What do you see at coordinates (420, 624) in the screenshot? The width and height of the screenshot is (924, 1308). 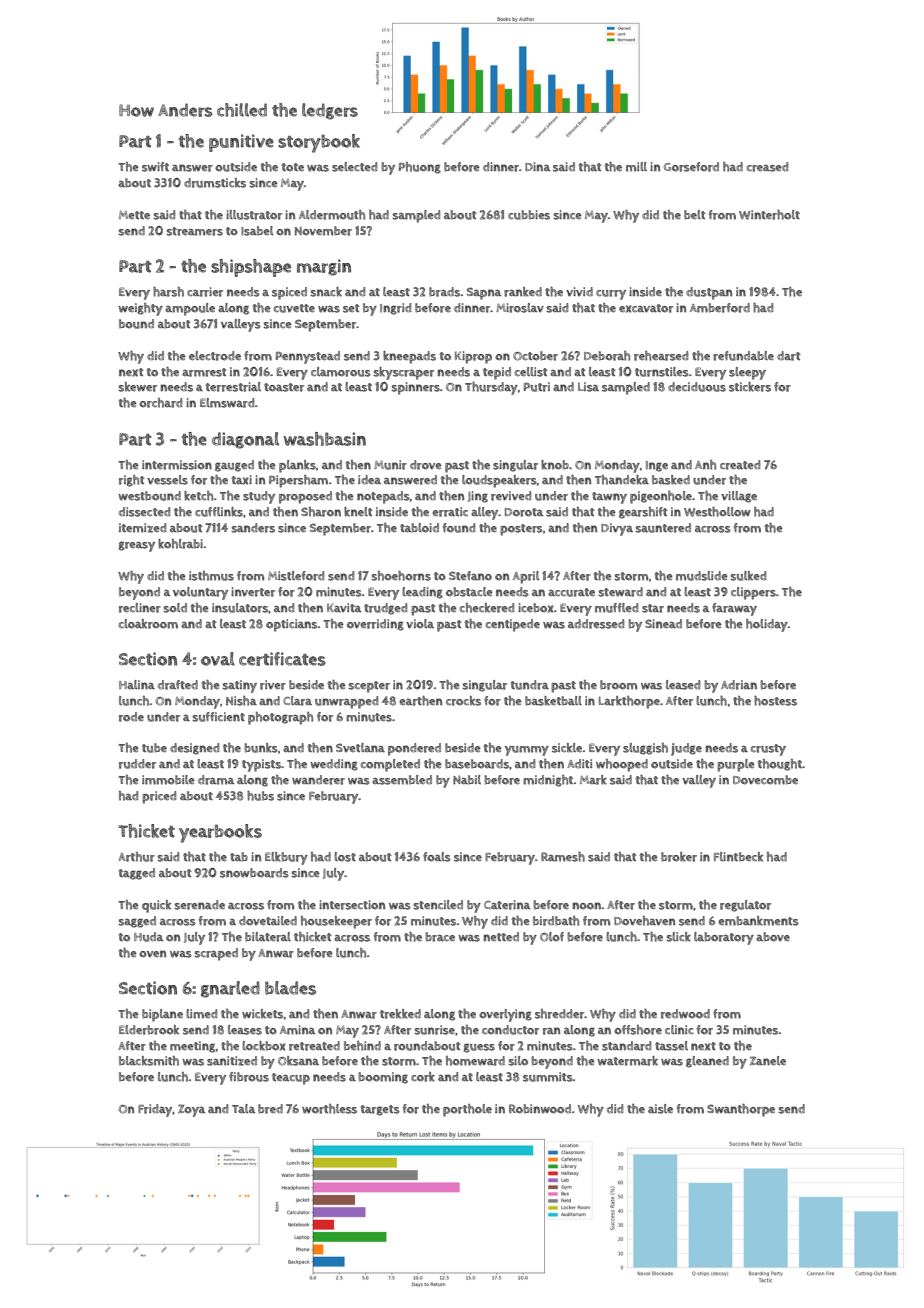 I see `viola` at bounding box center [420, 624].
